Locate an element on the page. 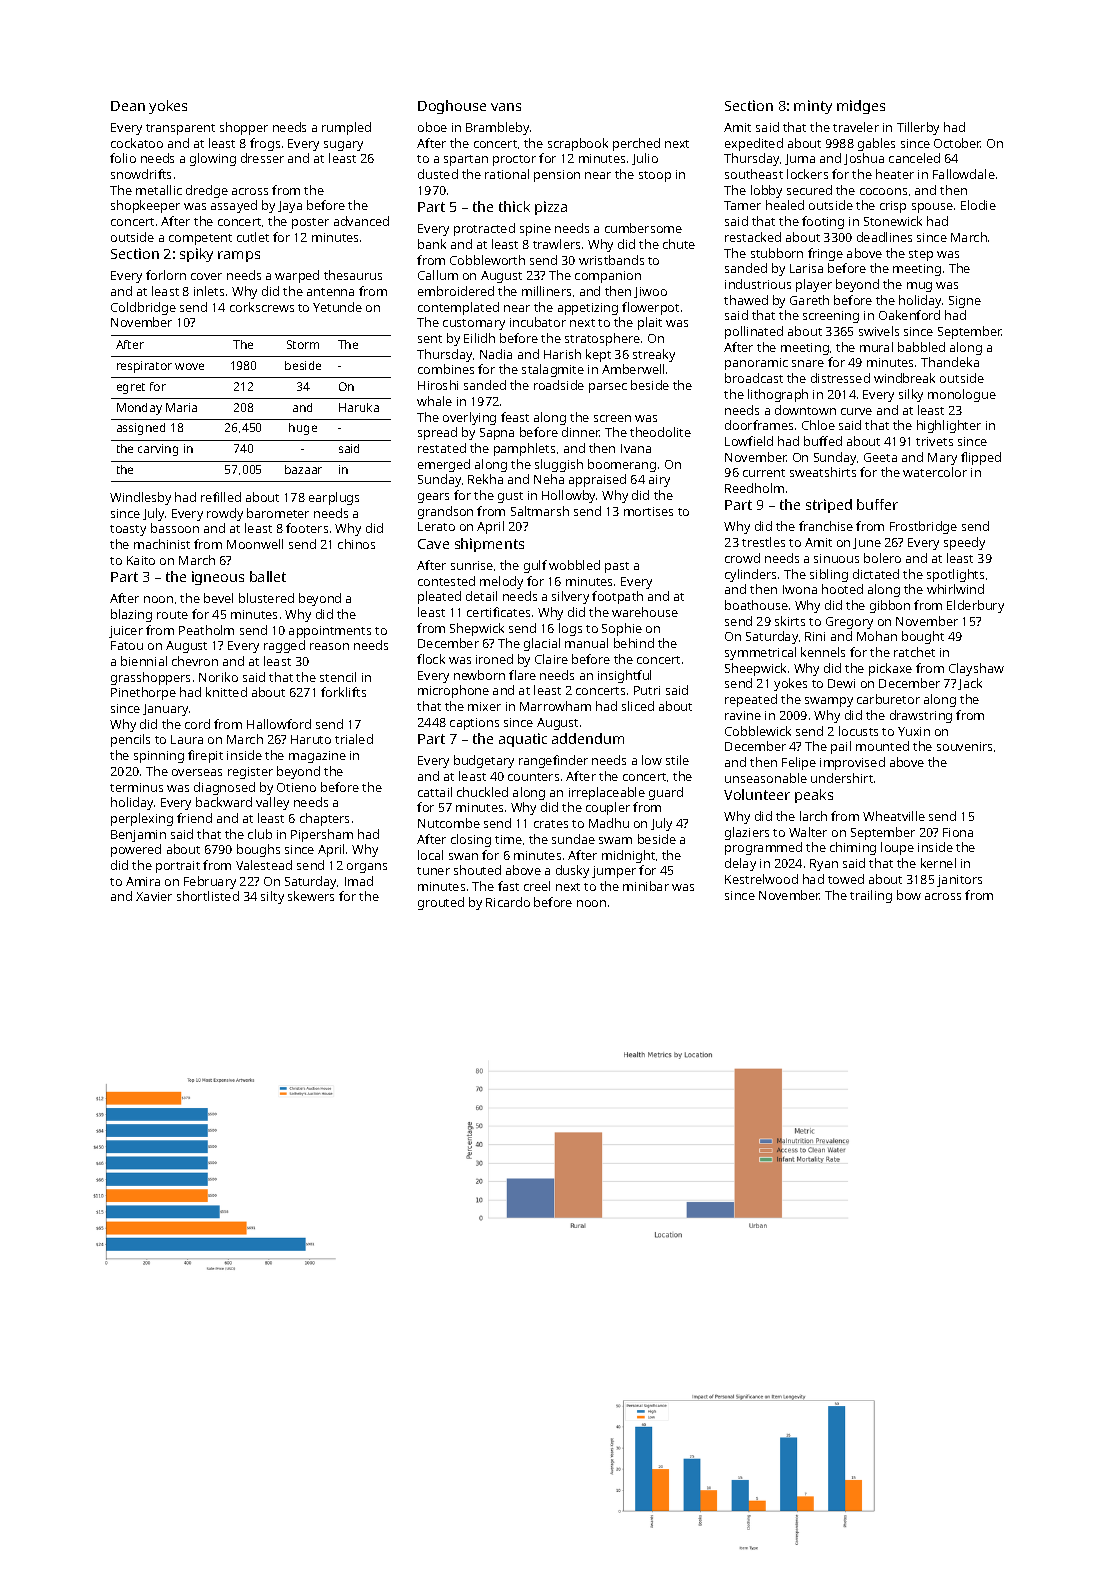 This image has width=1116, height=1579. minty is located at coordinates (813, 107).
